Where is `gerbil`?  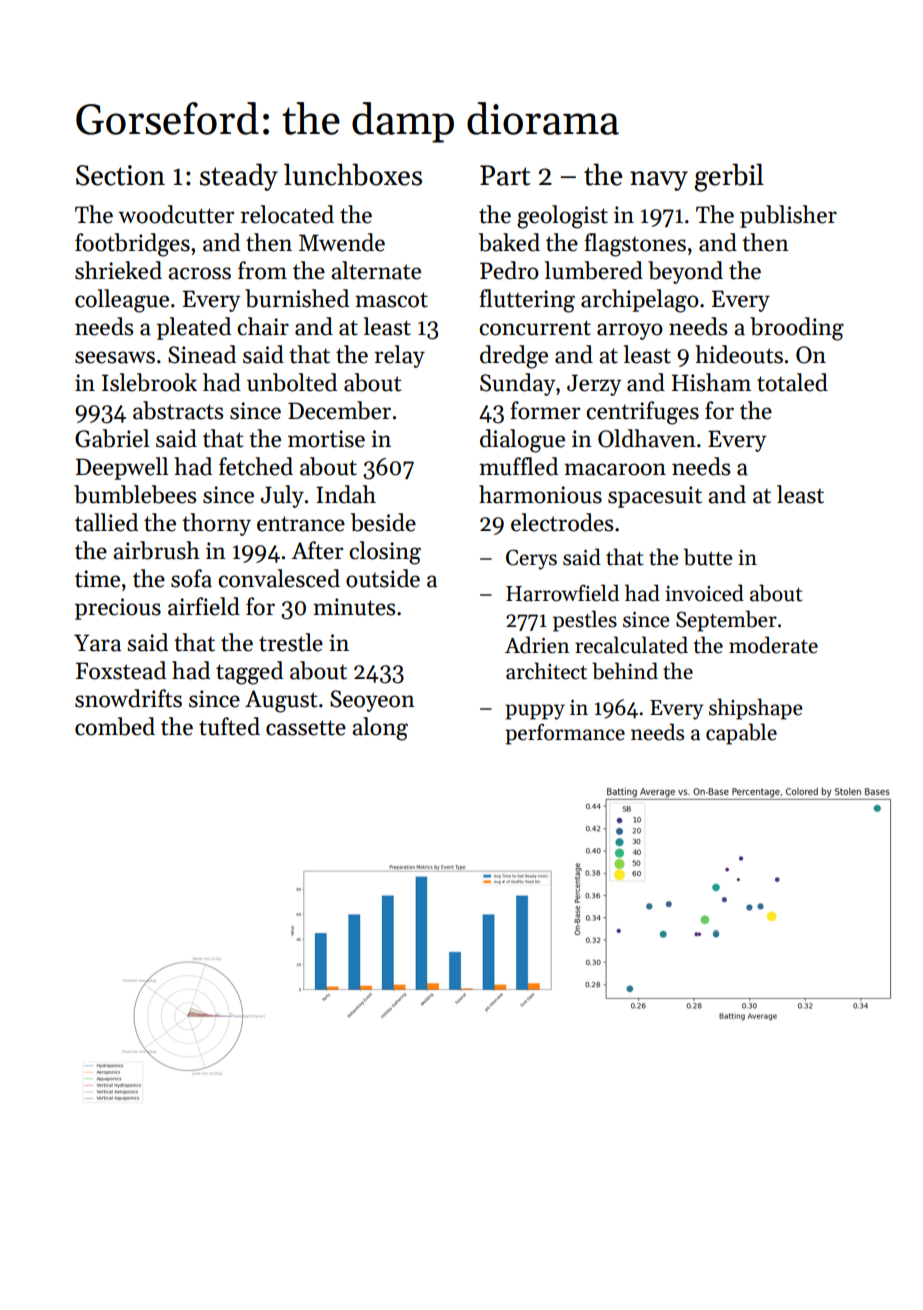
gerbil is located at coordinates (729, 177).
